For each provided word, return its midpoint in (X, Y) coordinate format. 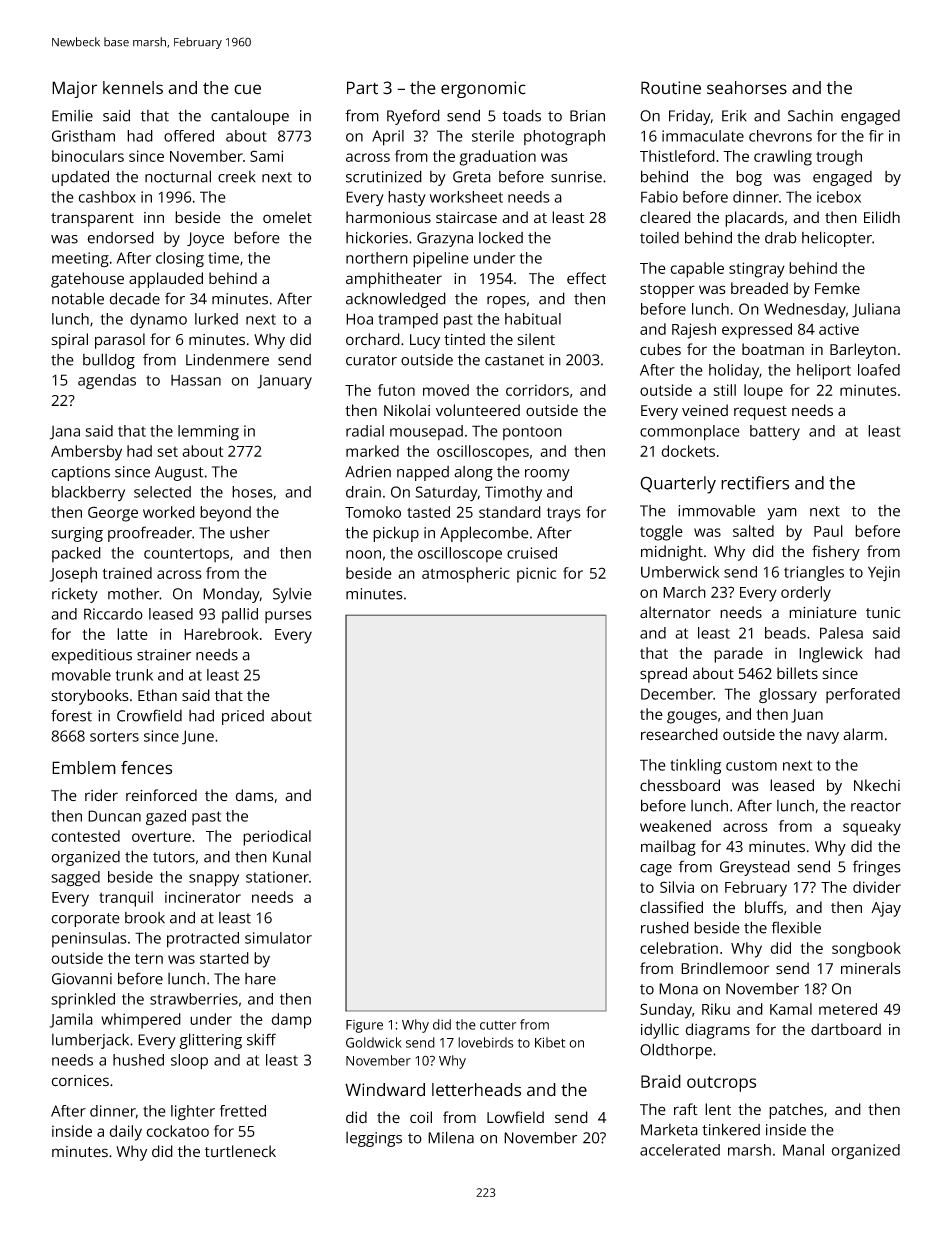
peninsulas (89, 939)
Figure (364, 1026)
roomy (547, 475)
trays (564, 515)
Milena (451, 1137)
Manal (803, 1150)
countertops (186, 555)
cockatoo (177, 1131)
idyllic (660, 1031)
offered (189, 136)
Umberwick (680, 572)
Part (362, 88)
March (684, 592)
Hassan (196, 380)
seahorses (747, 88)
